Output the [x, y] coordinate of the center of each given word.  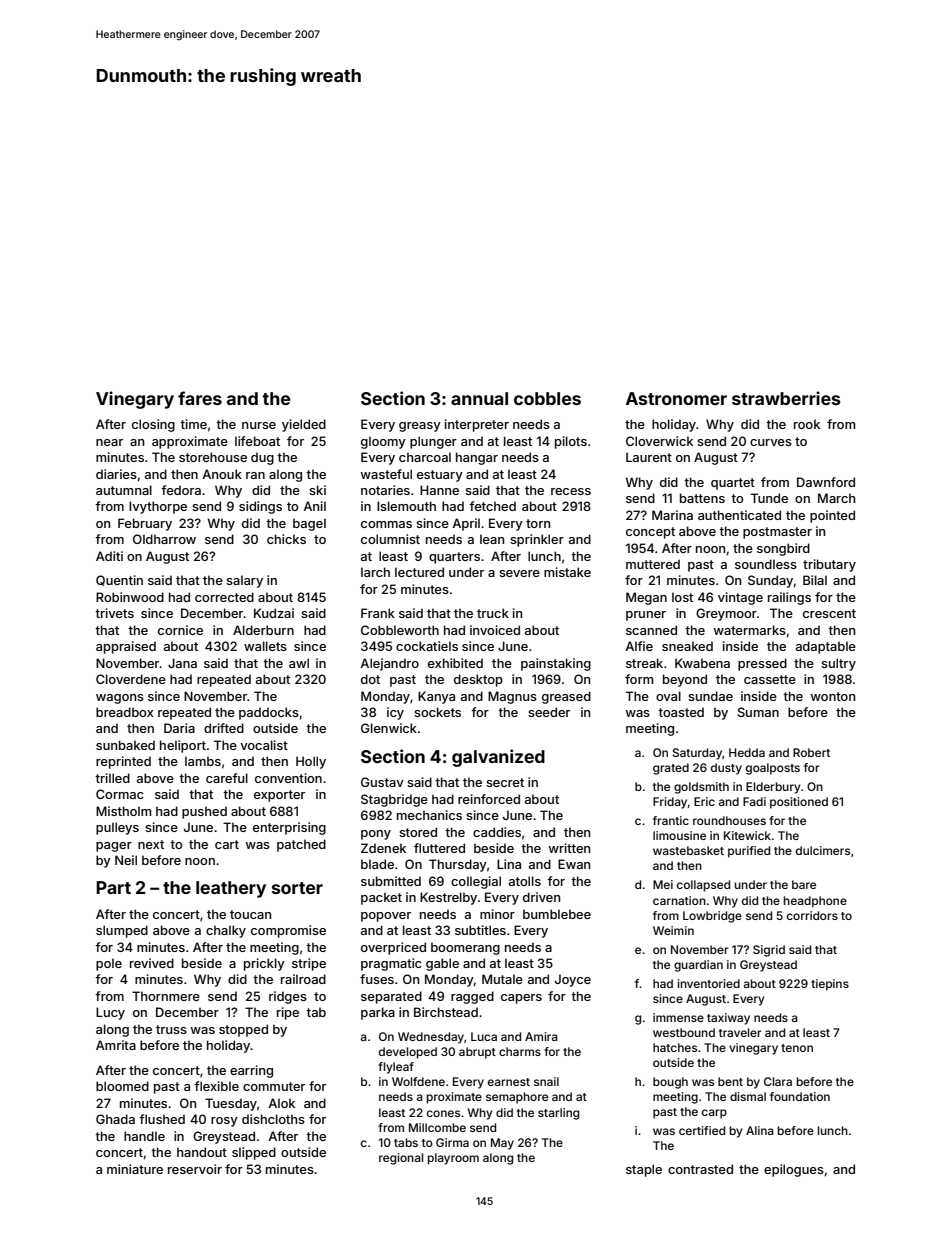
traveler [740, 1032]
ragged [472, 997]
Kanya [436, 697]
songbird [783, 549]
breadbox [124, 712]
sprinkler [537, 540]
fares [200, 398]
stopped [243, 1030]
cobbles [547, 398]
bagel [309, 524]
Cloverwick [659, 441]
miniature [135, 1169]
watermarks [749, 630]
